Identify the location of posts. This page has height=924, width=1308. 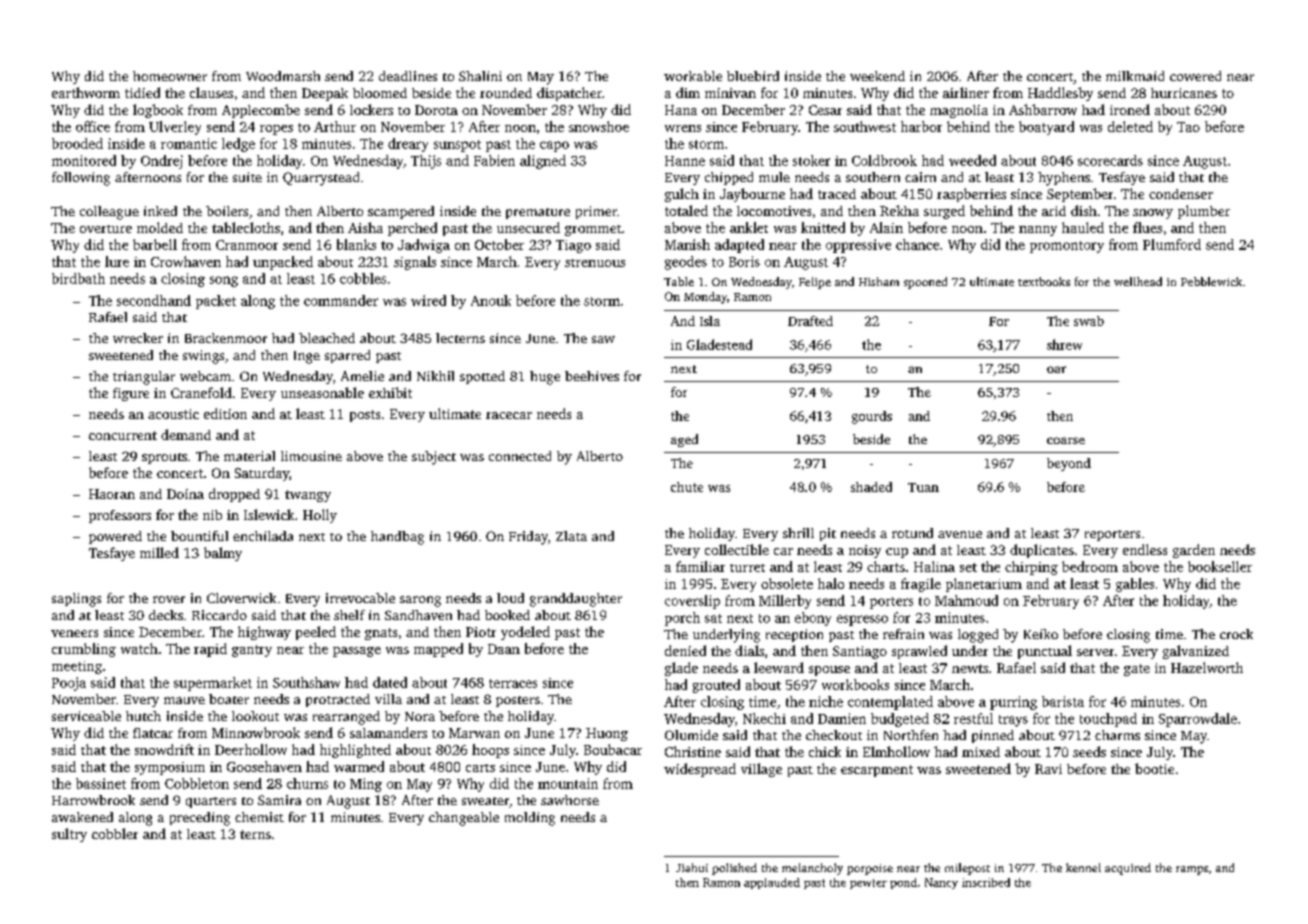
(365, 416).
